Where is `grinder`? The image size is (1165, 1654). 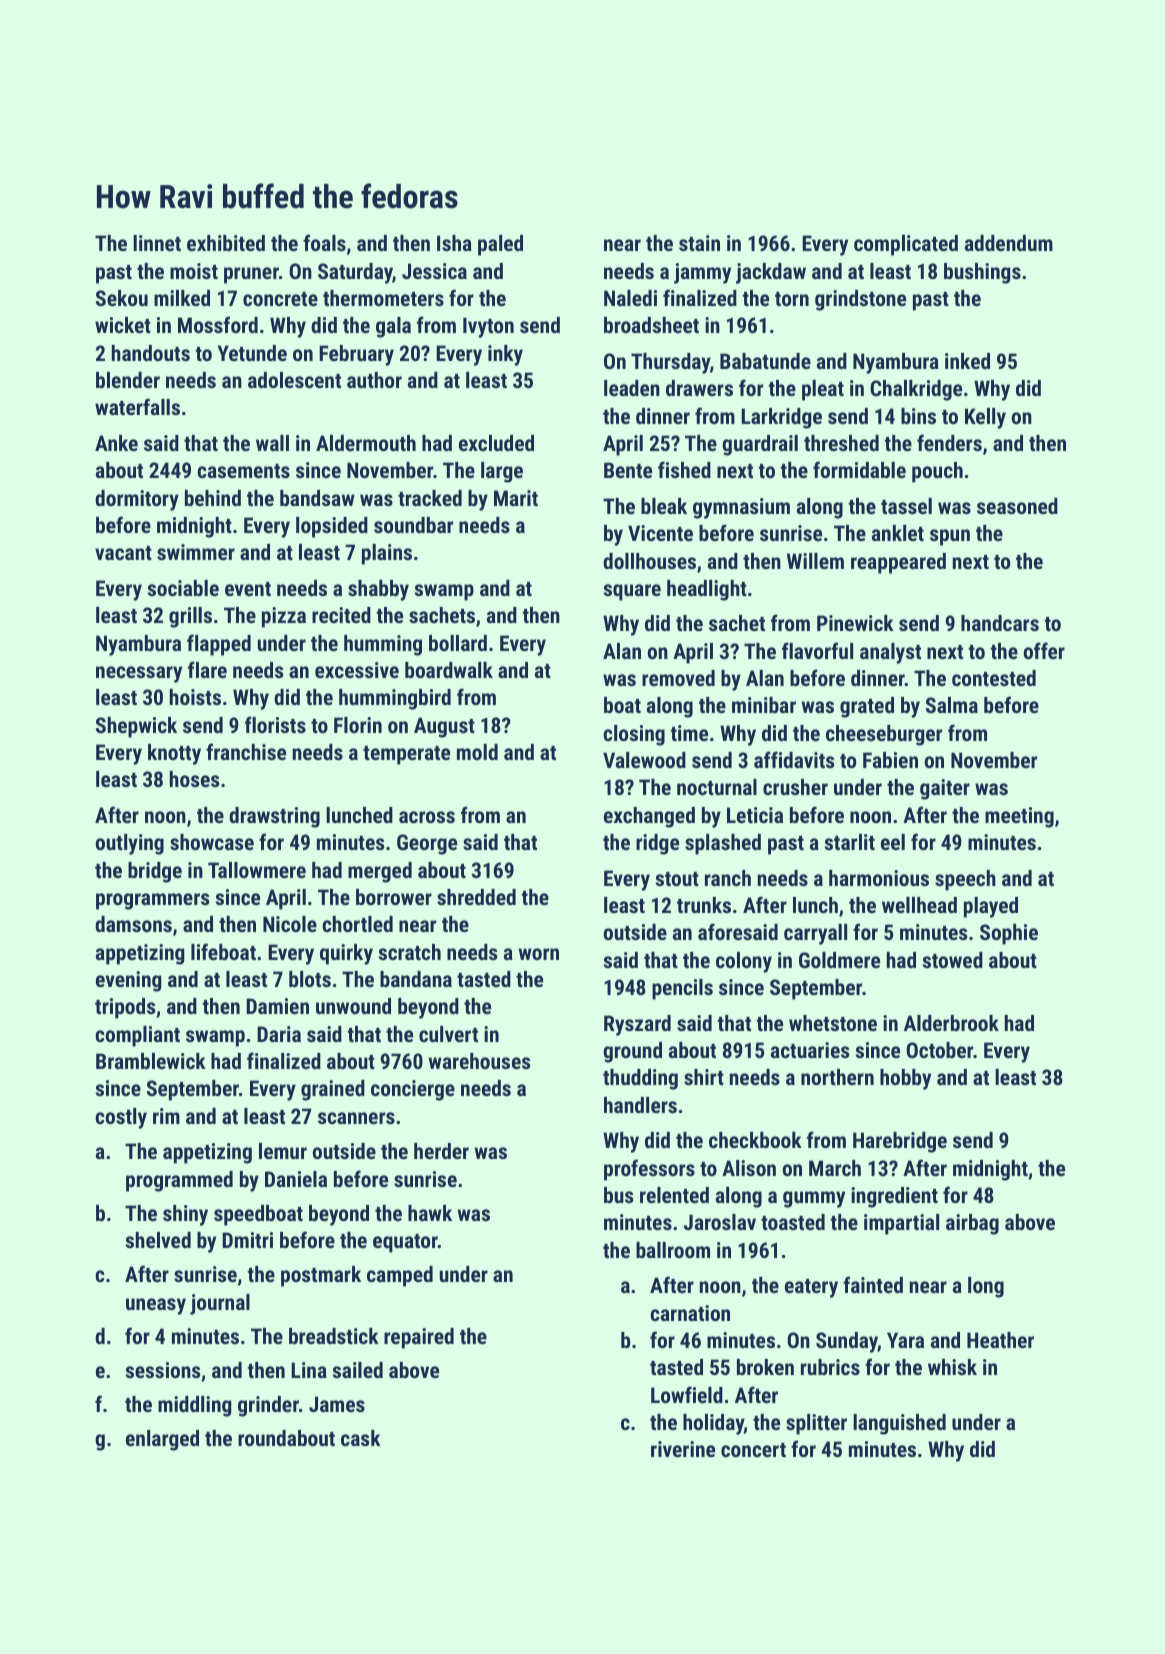 grinder is located at coordinates (268, 1406).
